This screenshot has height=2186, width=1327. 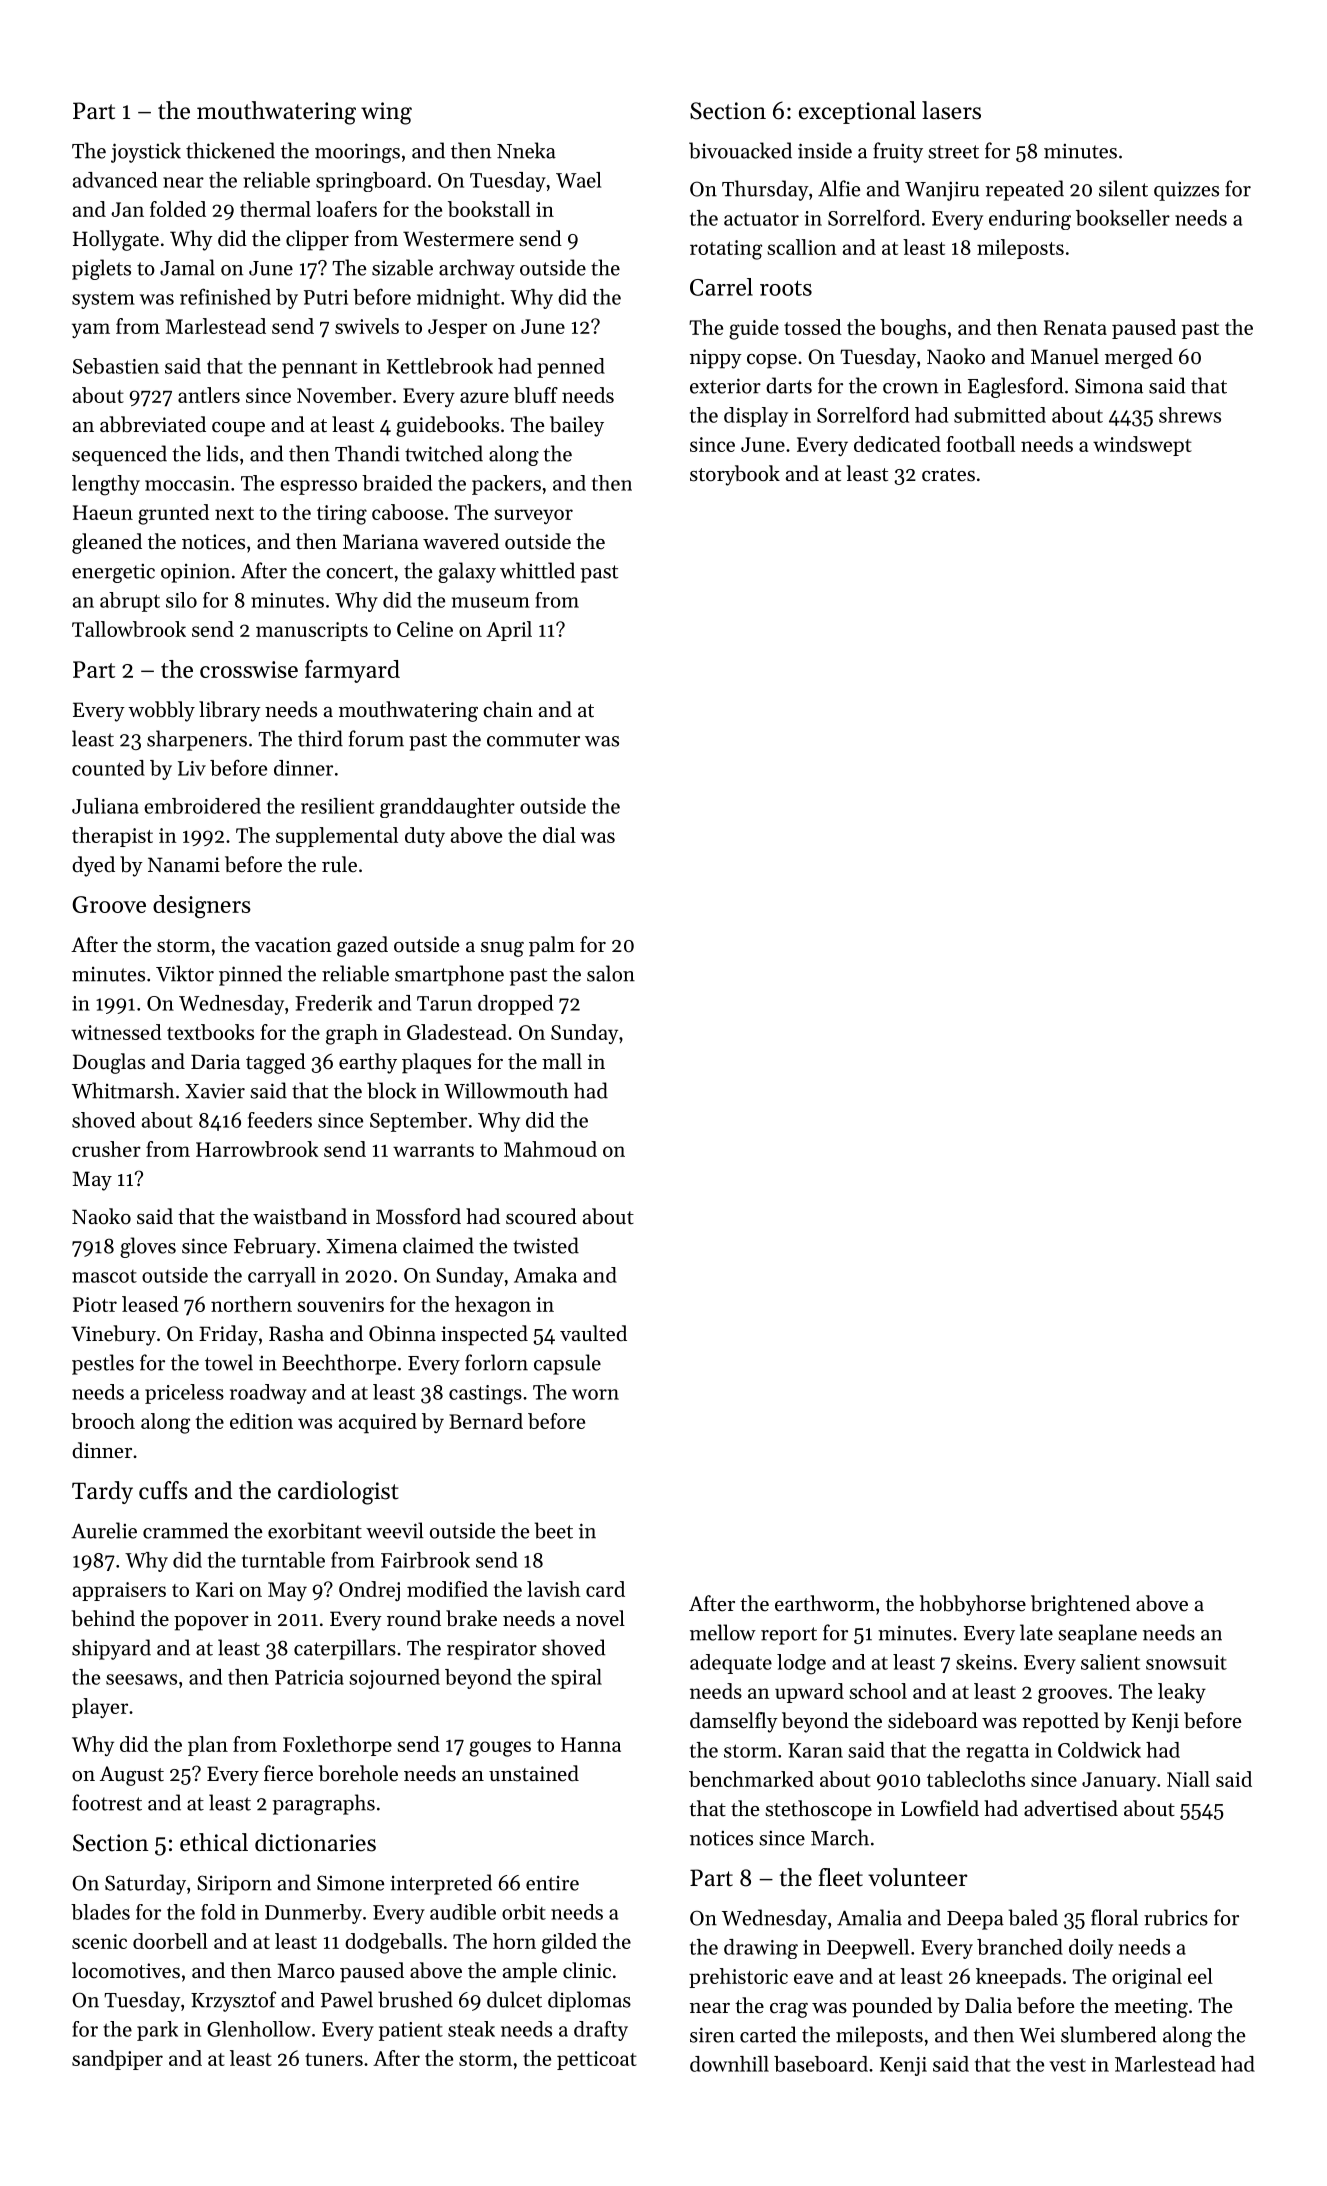 I want to click on farmyard, so click(x=352, y=671).
